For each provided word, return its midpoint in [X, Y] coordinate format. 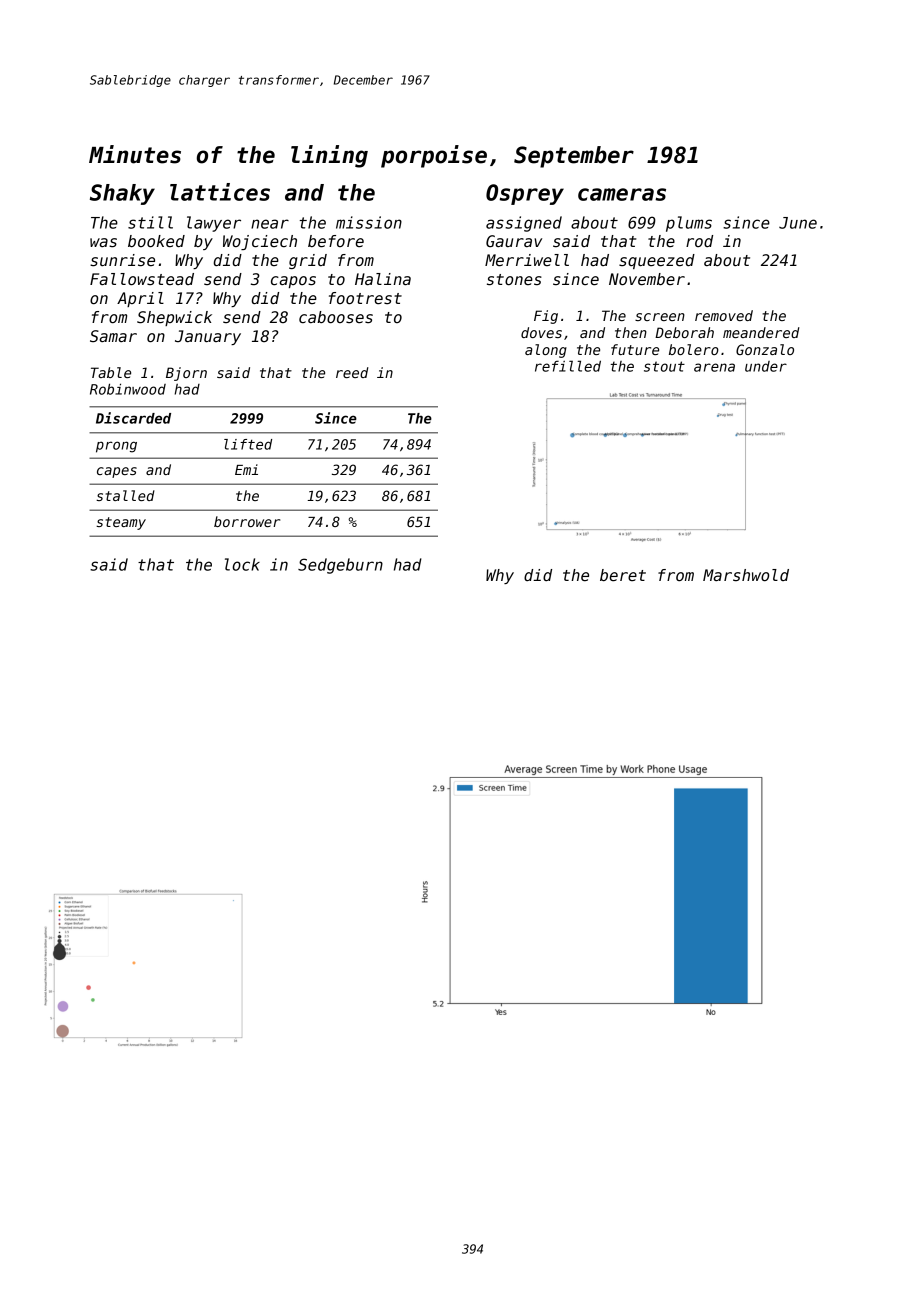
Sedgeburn [340, 566]
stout [664, 366]
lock [242, 564]
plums [689, 224]
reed [352, 372]
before [336, 241]
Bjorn [186, 374]
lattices [220, 192]
